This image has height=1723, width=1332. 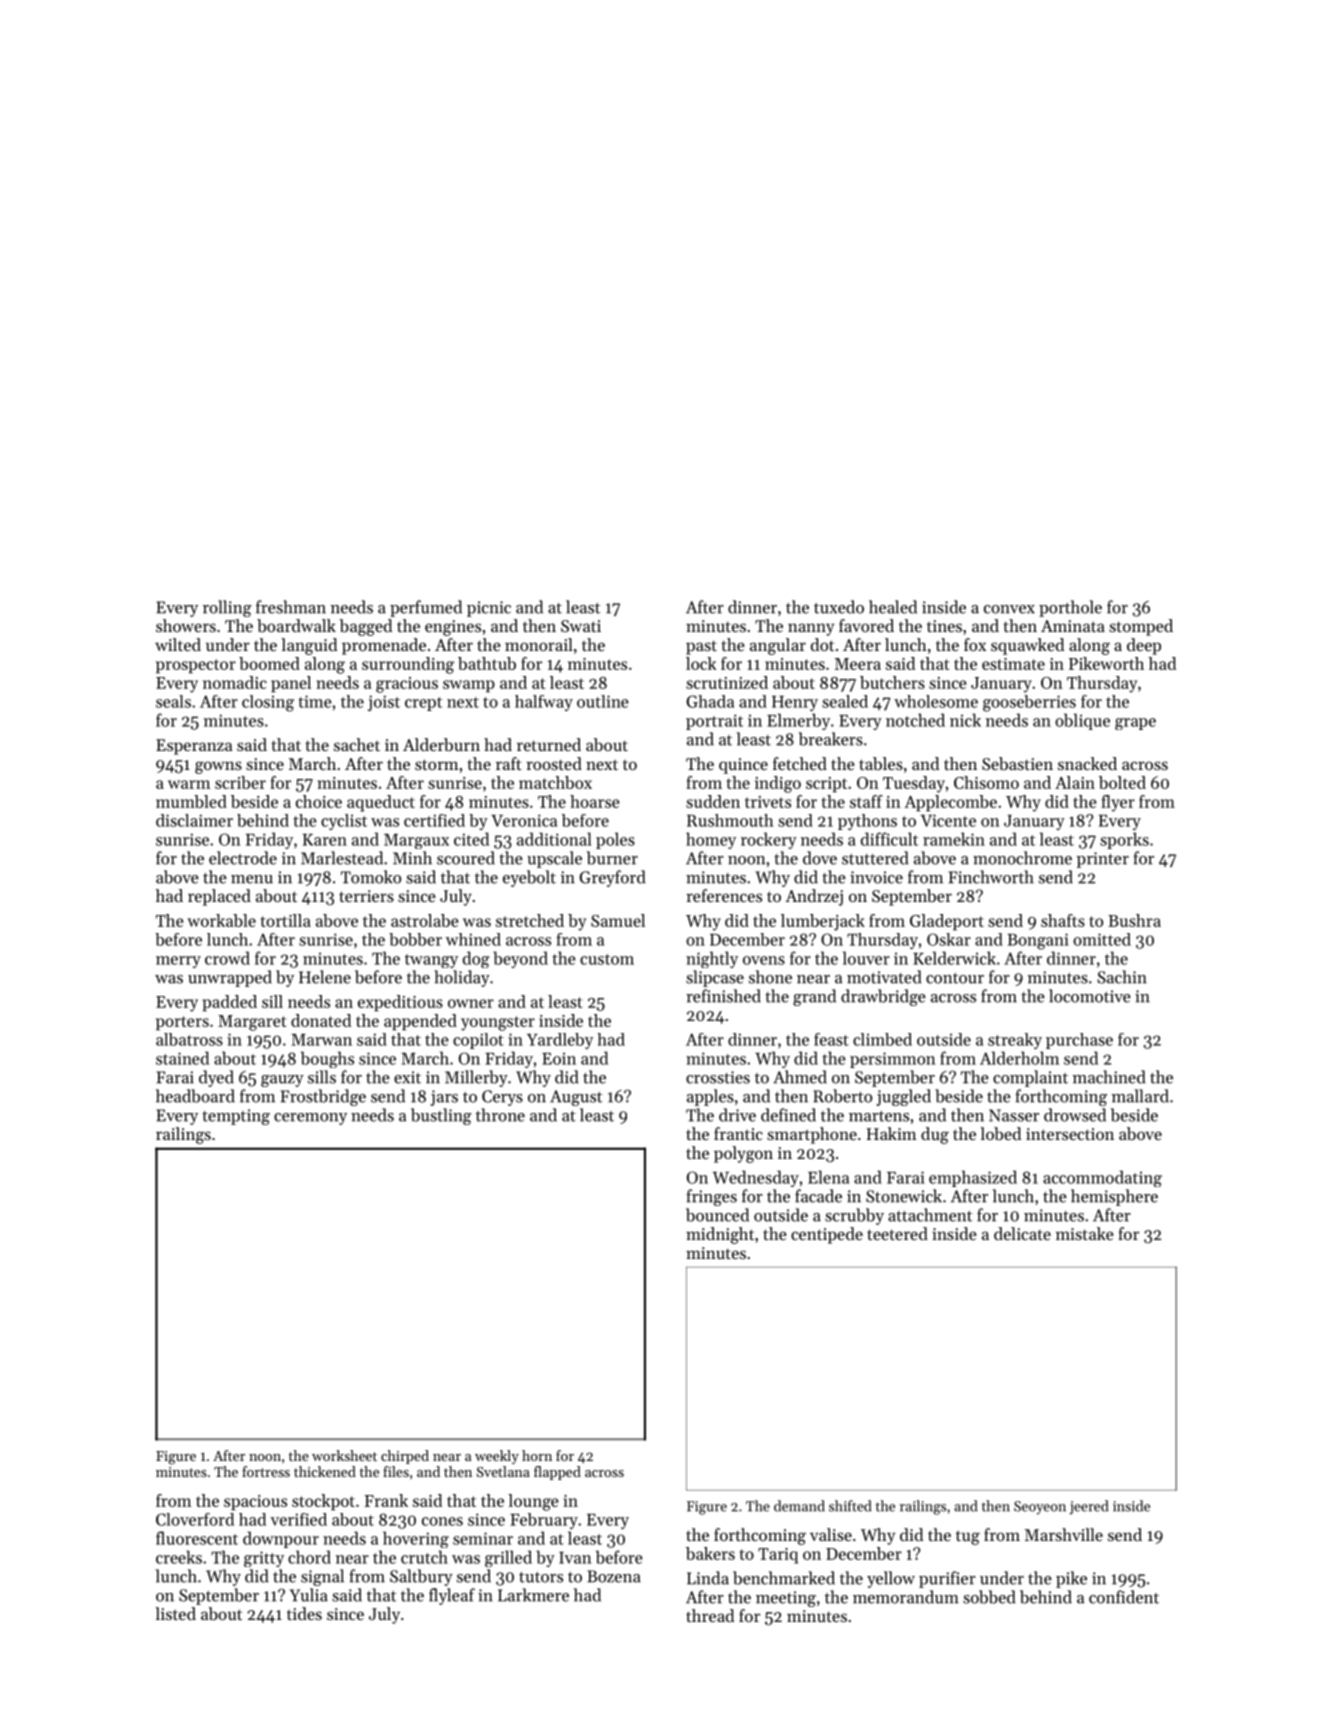 What do you see at coordinates (954, 839) in the image?
I see `ramekin` at bounding box center [954, 839].
